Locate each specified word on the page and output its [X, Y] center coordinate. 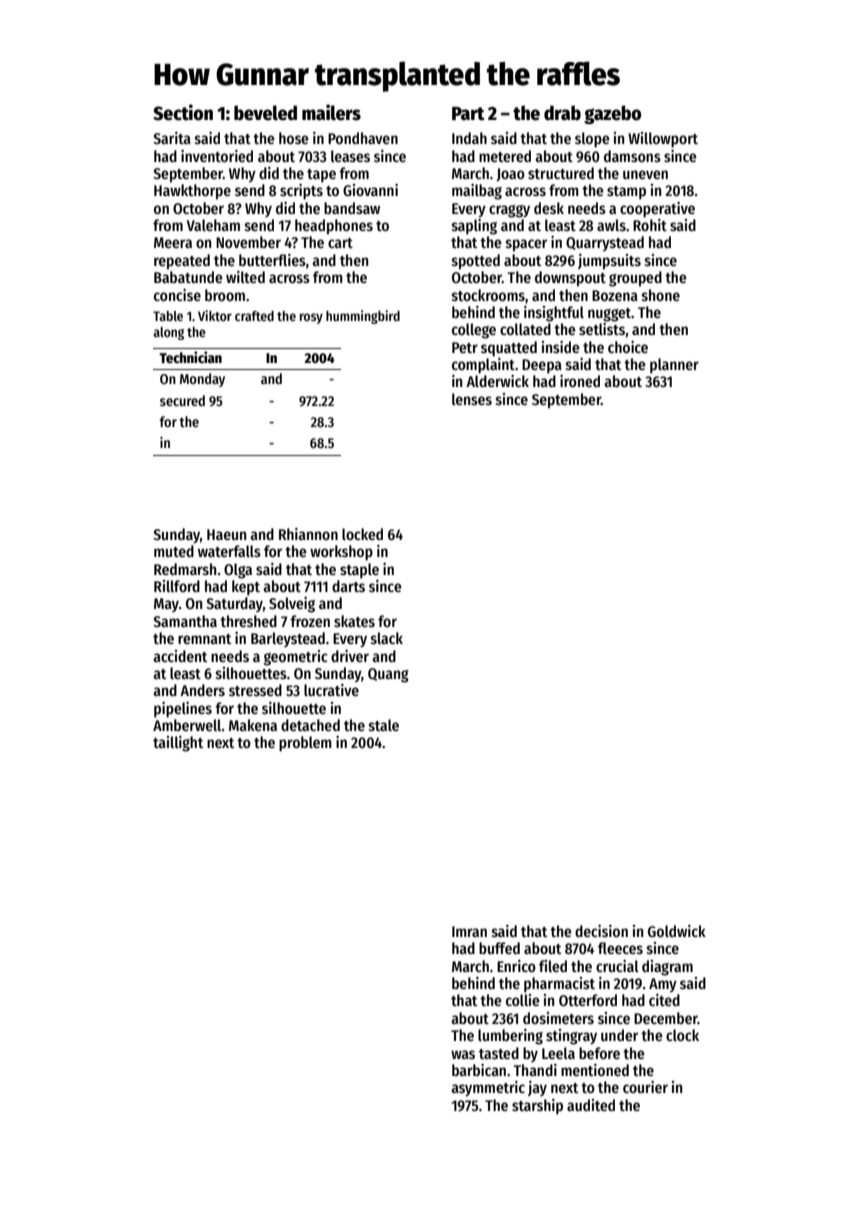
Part [468, 114]
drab [562, 113]
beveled [265, 113]
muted [174, 551]
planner [674, 366]
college [474, 331]
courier [645, 1087]
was [463, 1054]
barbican [479, 1070]
